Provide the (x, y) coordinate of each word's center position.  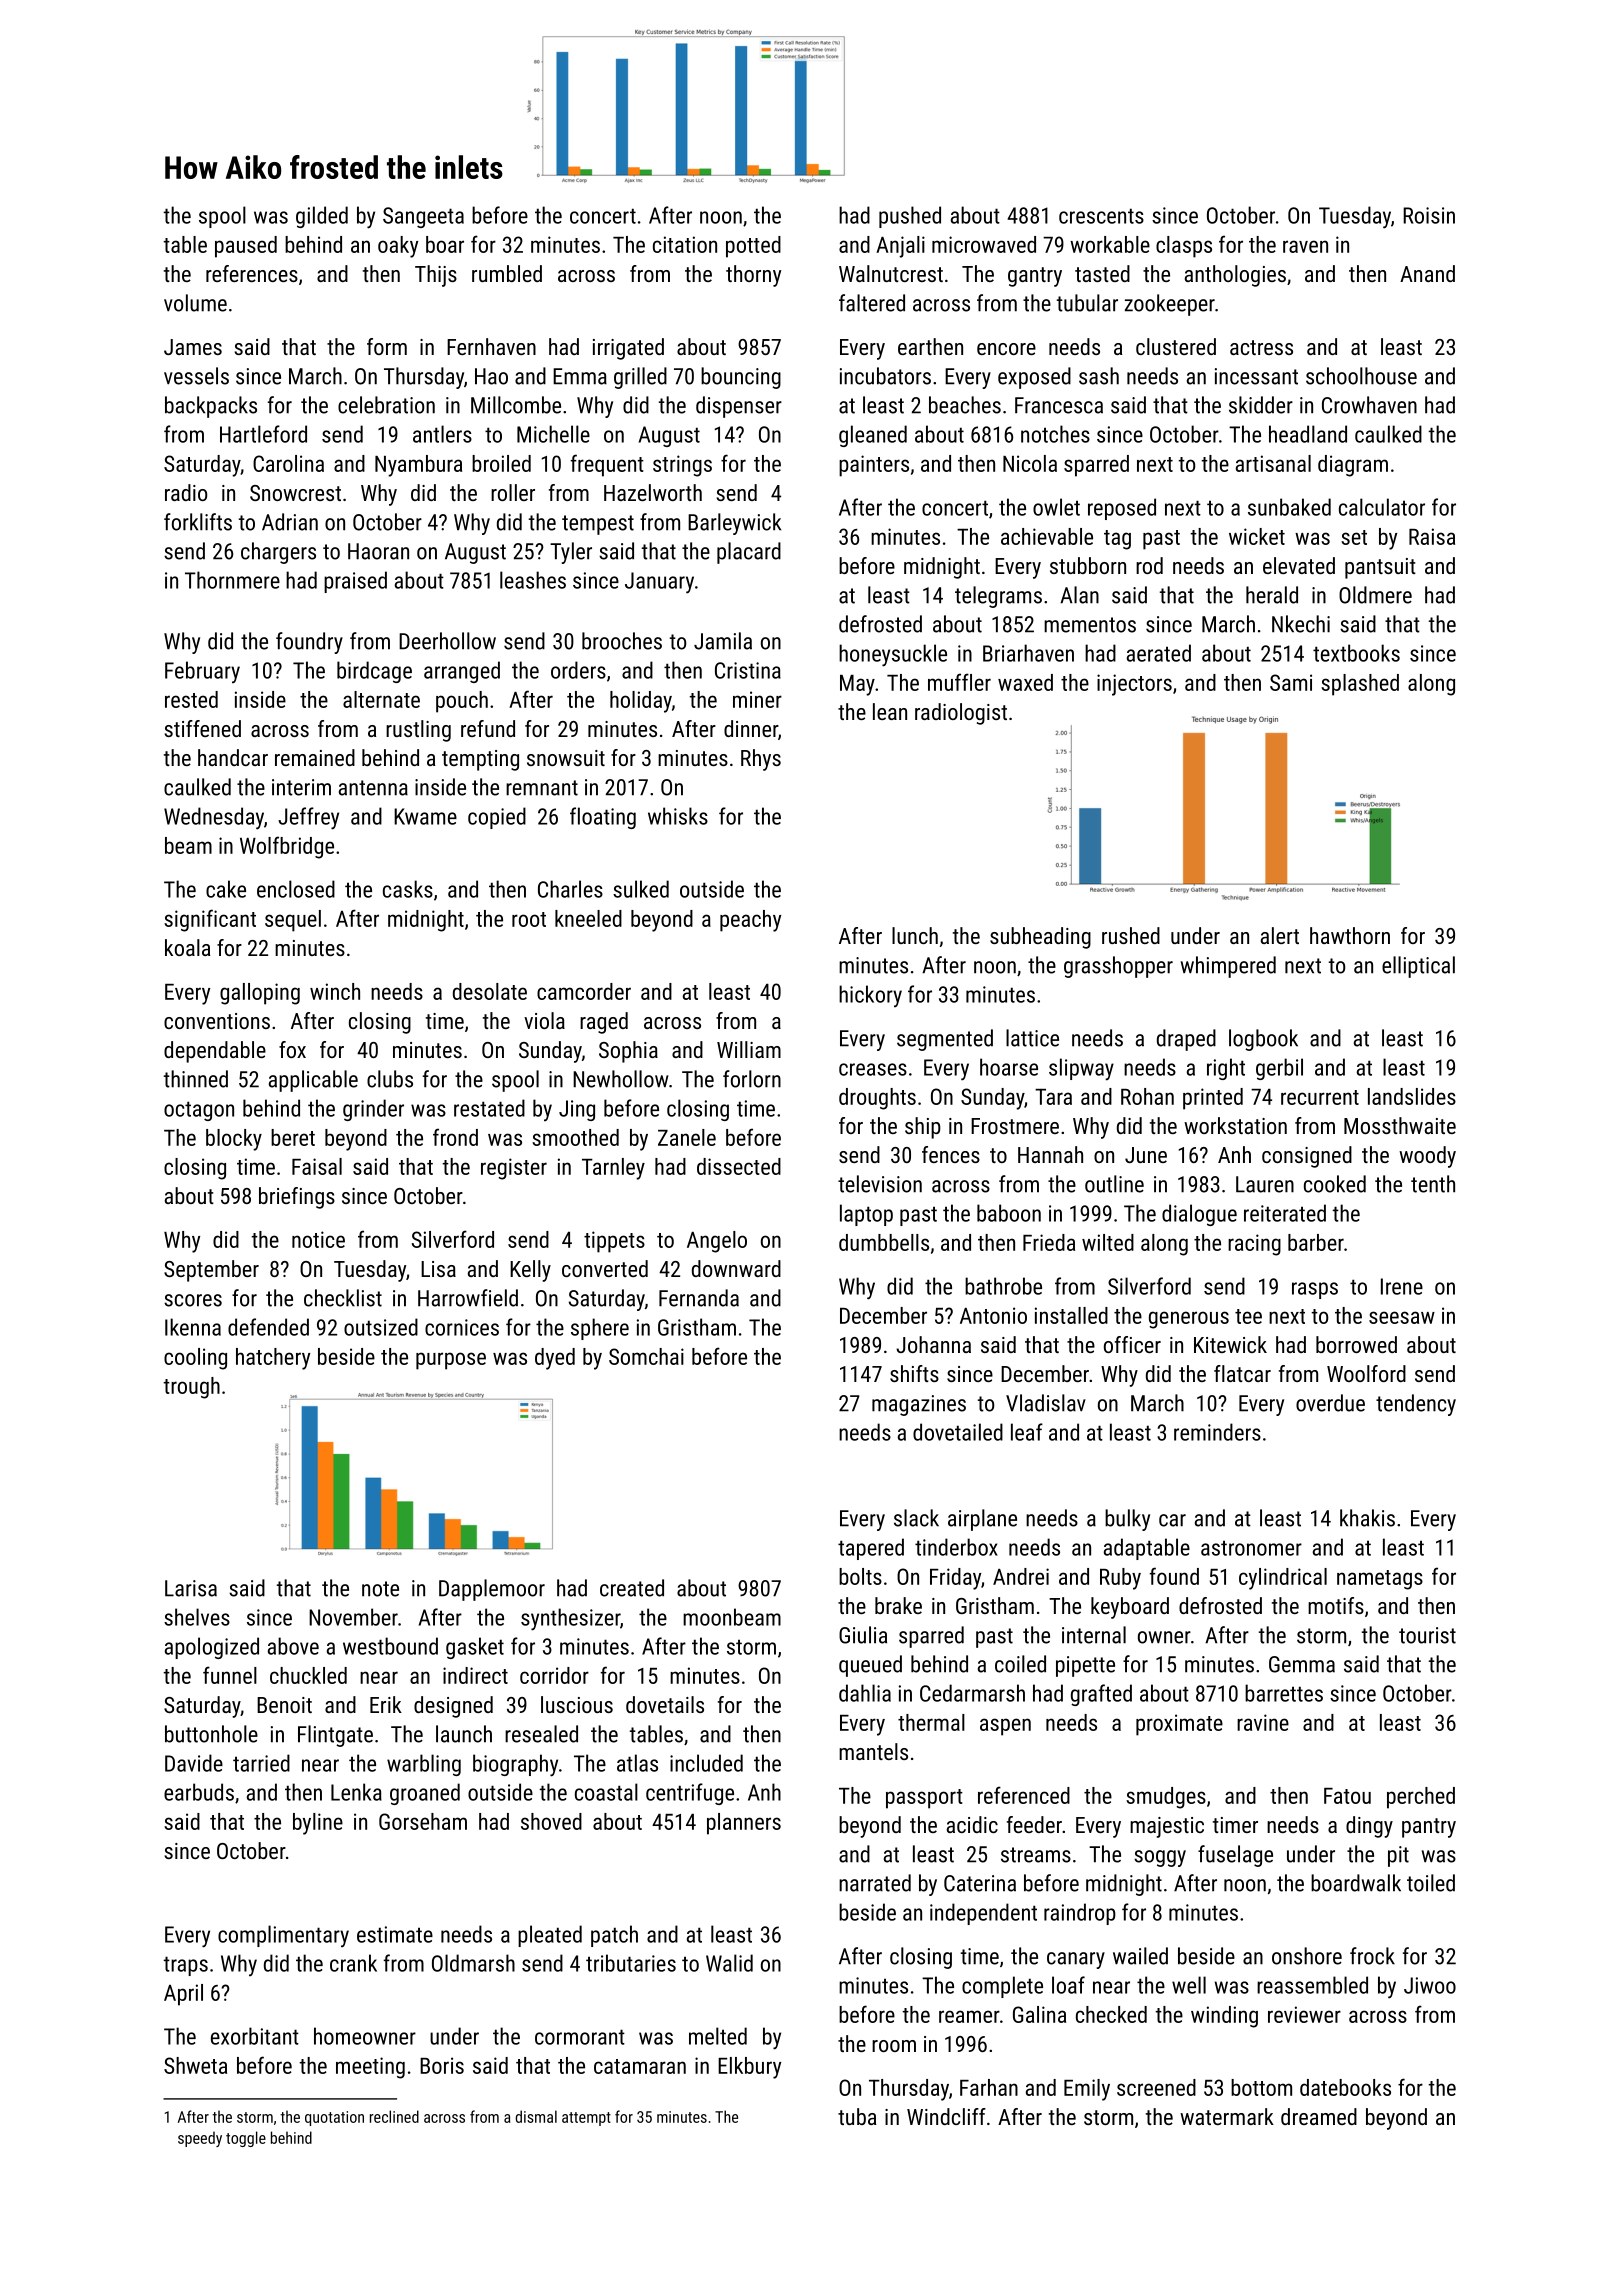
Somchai (646, 1356)
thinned (196, 1079)
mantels (873, 1751)
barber (1316, 1242)
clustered (1176, 346)
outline (1114, 1184)
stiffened (203, 728)
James (193, 347)
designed (453, 1707)
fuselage (1235, 1856)
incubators (885, 376)
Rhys (761, 760)
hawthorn (1350, 935)
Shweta (195, 2065)
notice (318, 1239)
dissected (739, 1166)
